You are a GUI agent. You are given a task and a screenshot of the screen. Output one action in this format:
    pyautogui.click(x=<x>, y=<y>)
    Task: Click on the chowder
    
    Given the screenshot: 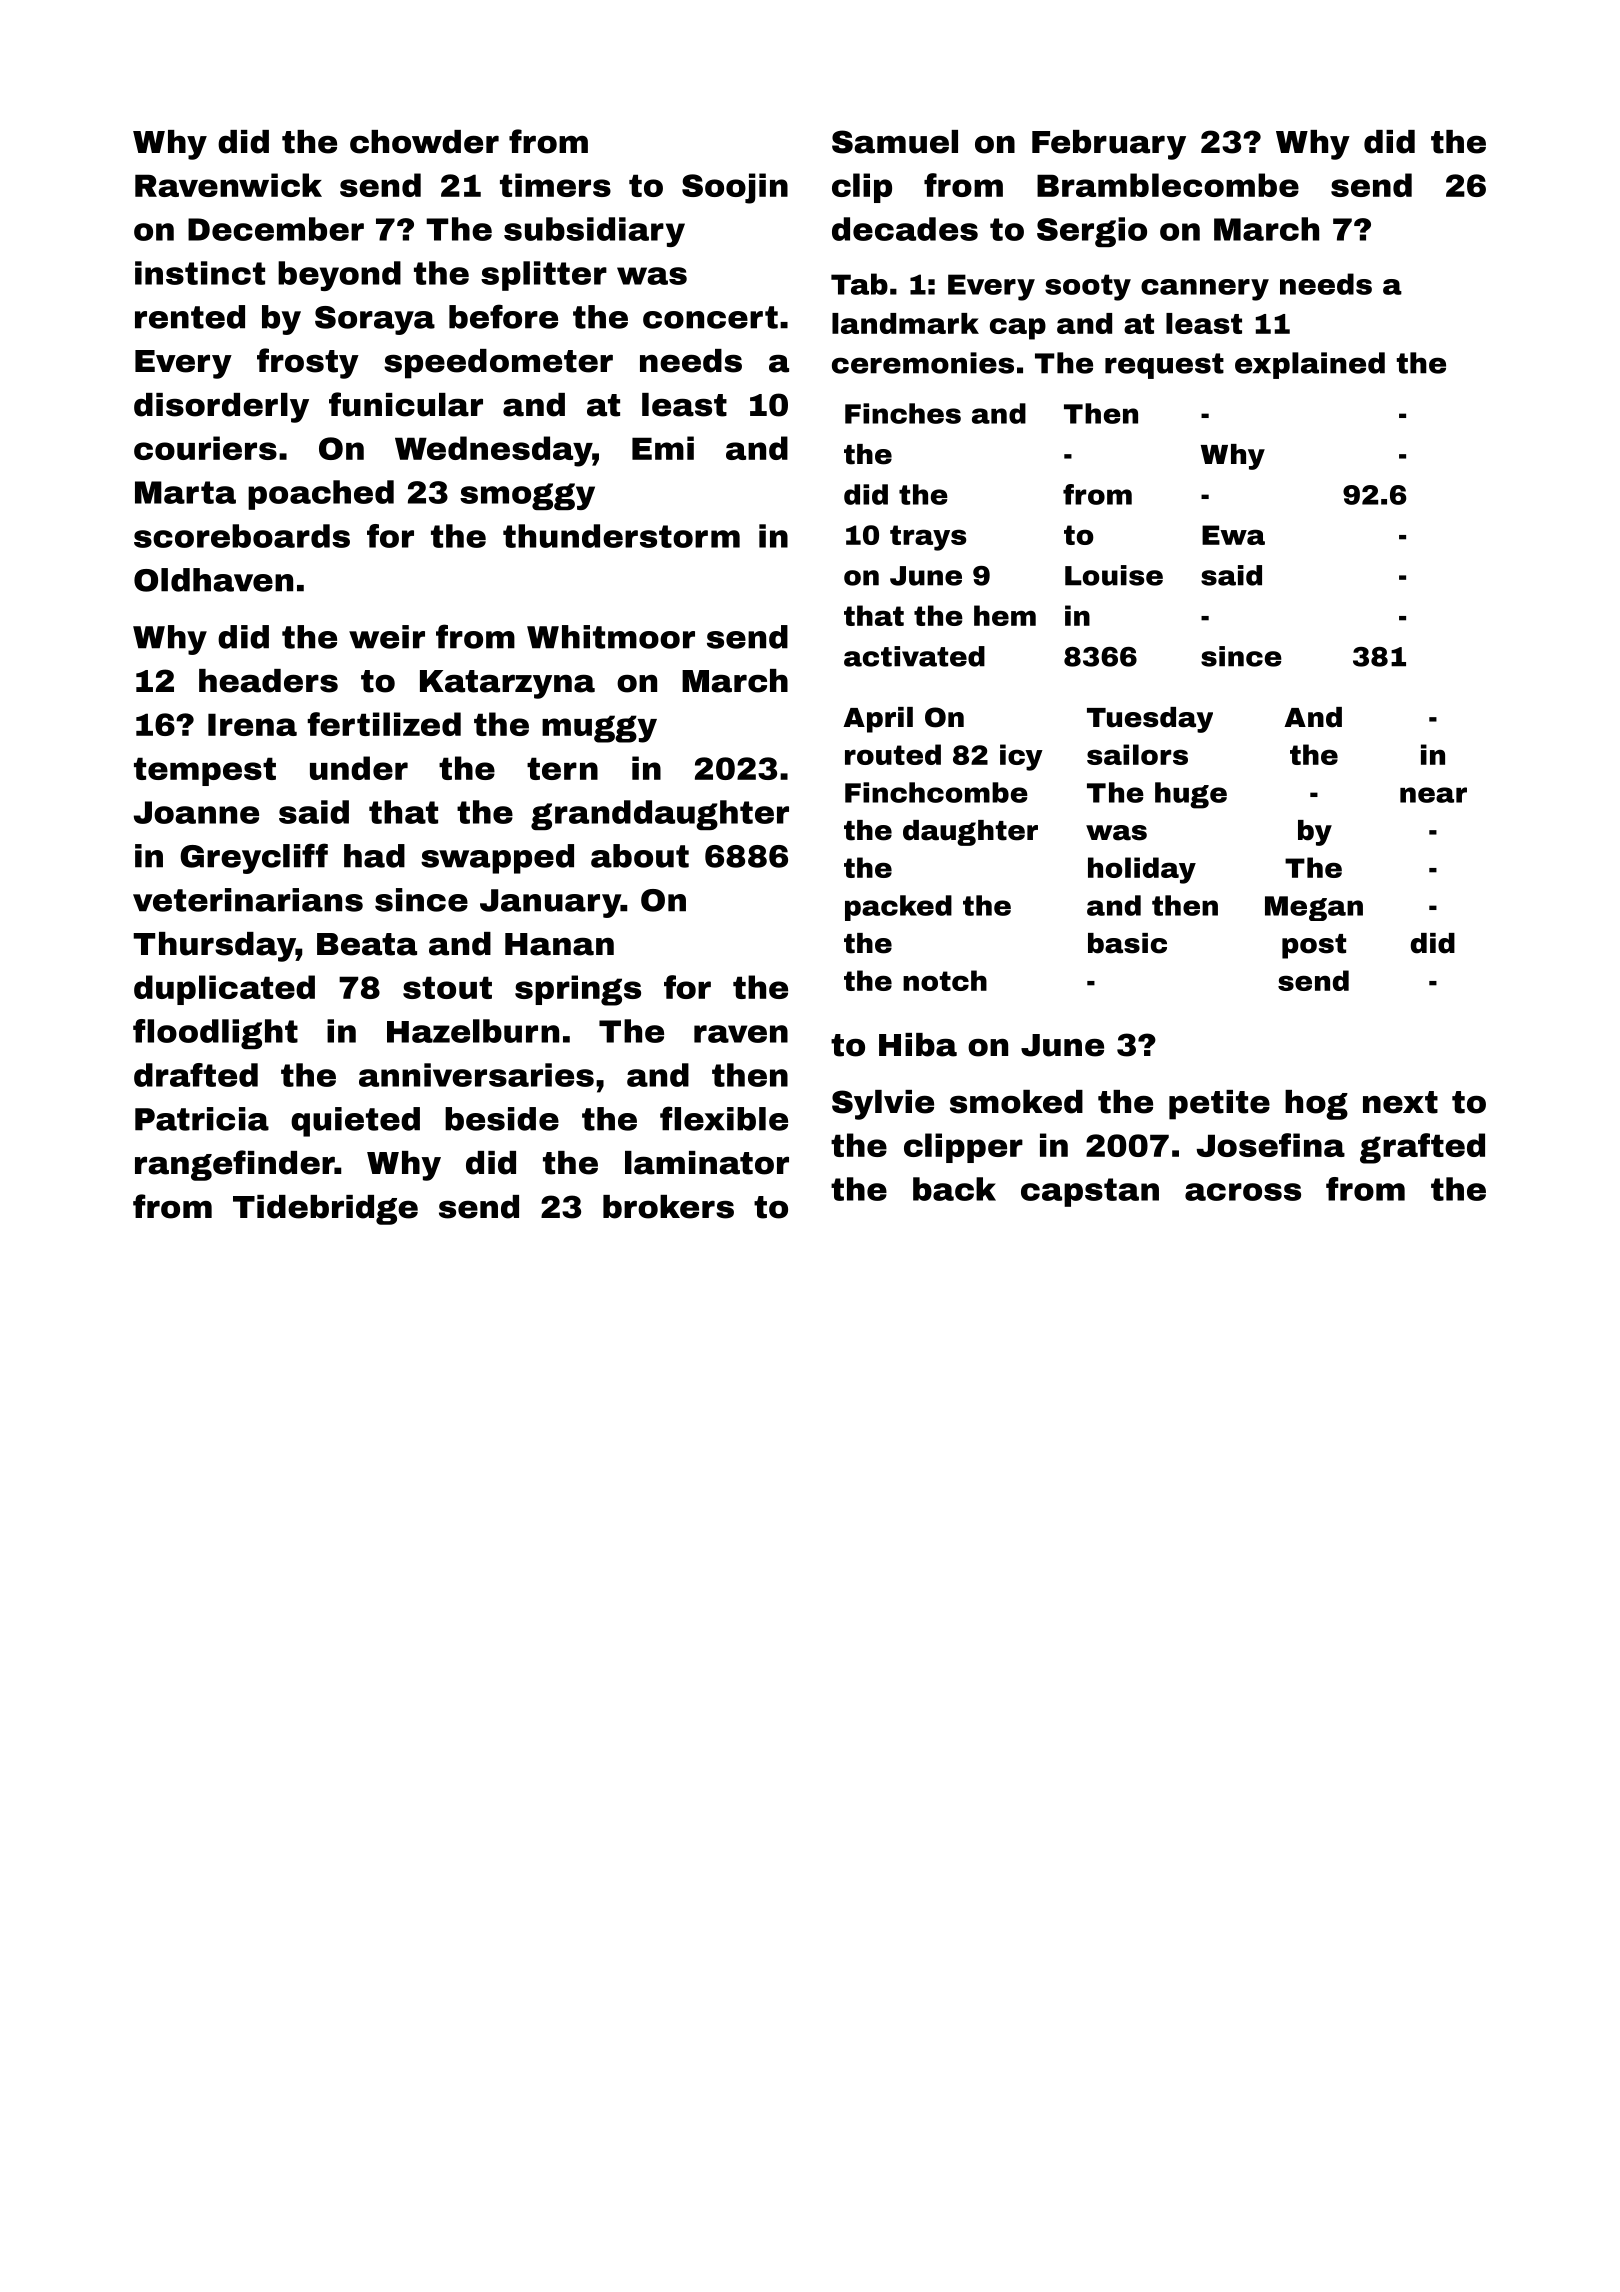 What is the action you would take?
    pyautogui.click(x=424, y=142)
